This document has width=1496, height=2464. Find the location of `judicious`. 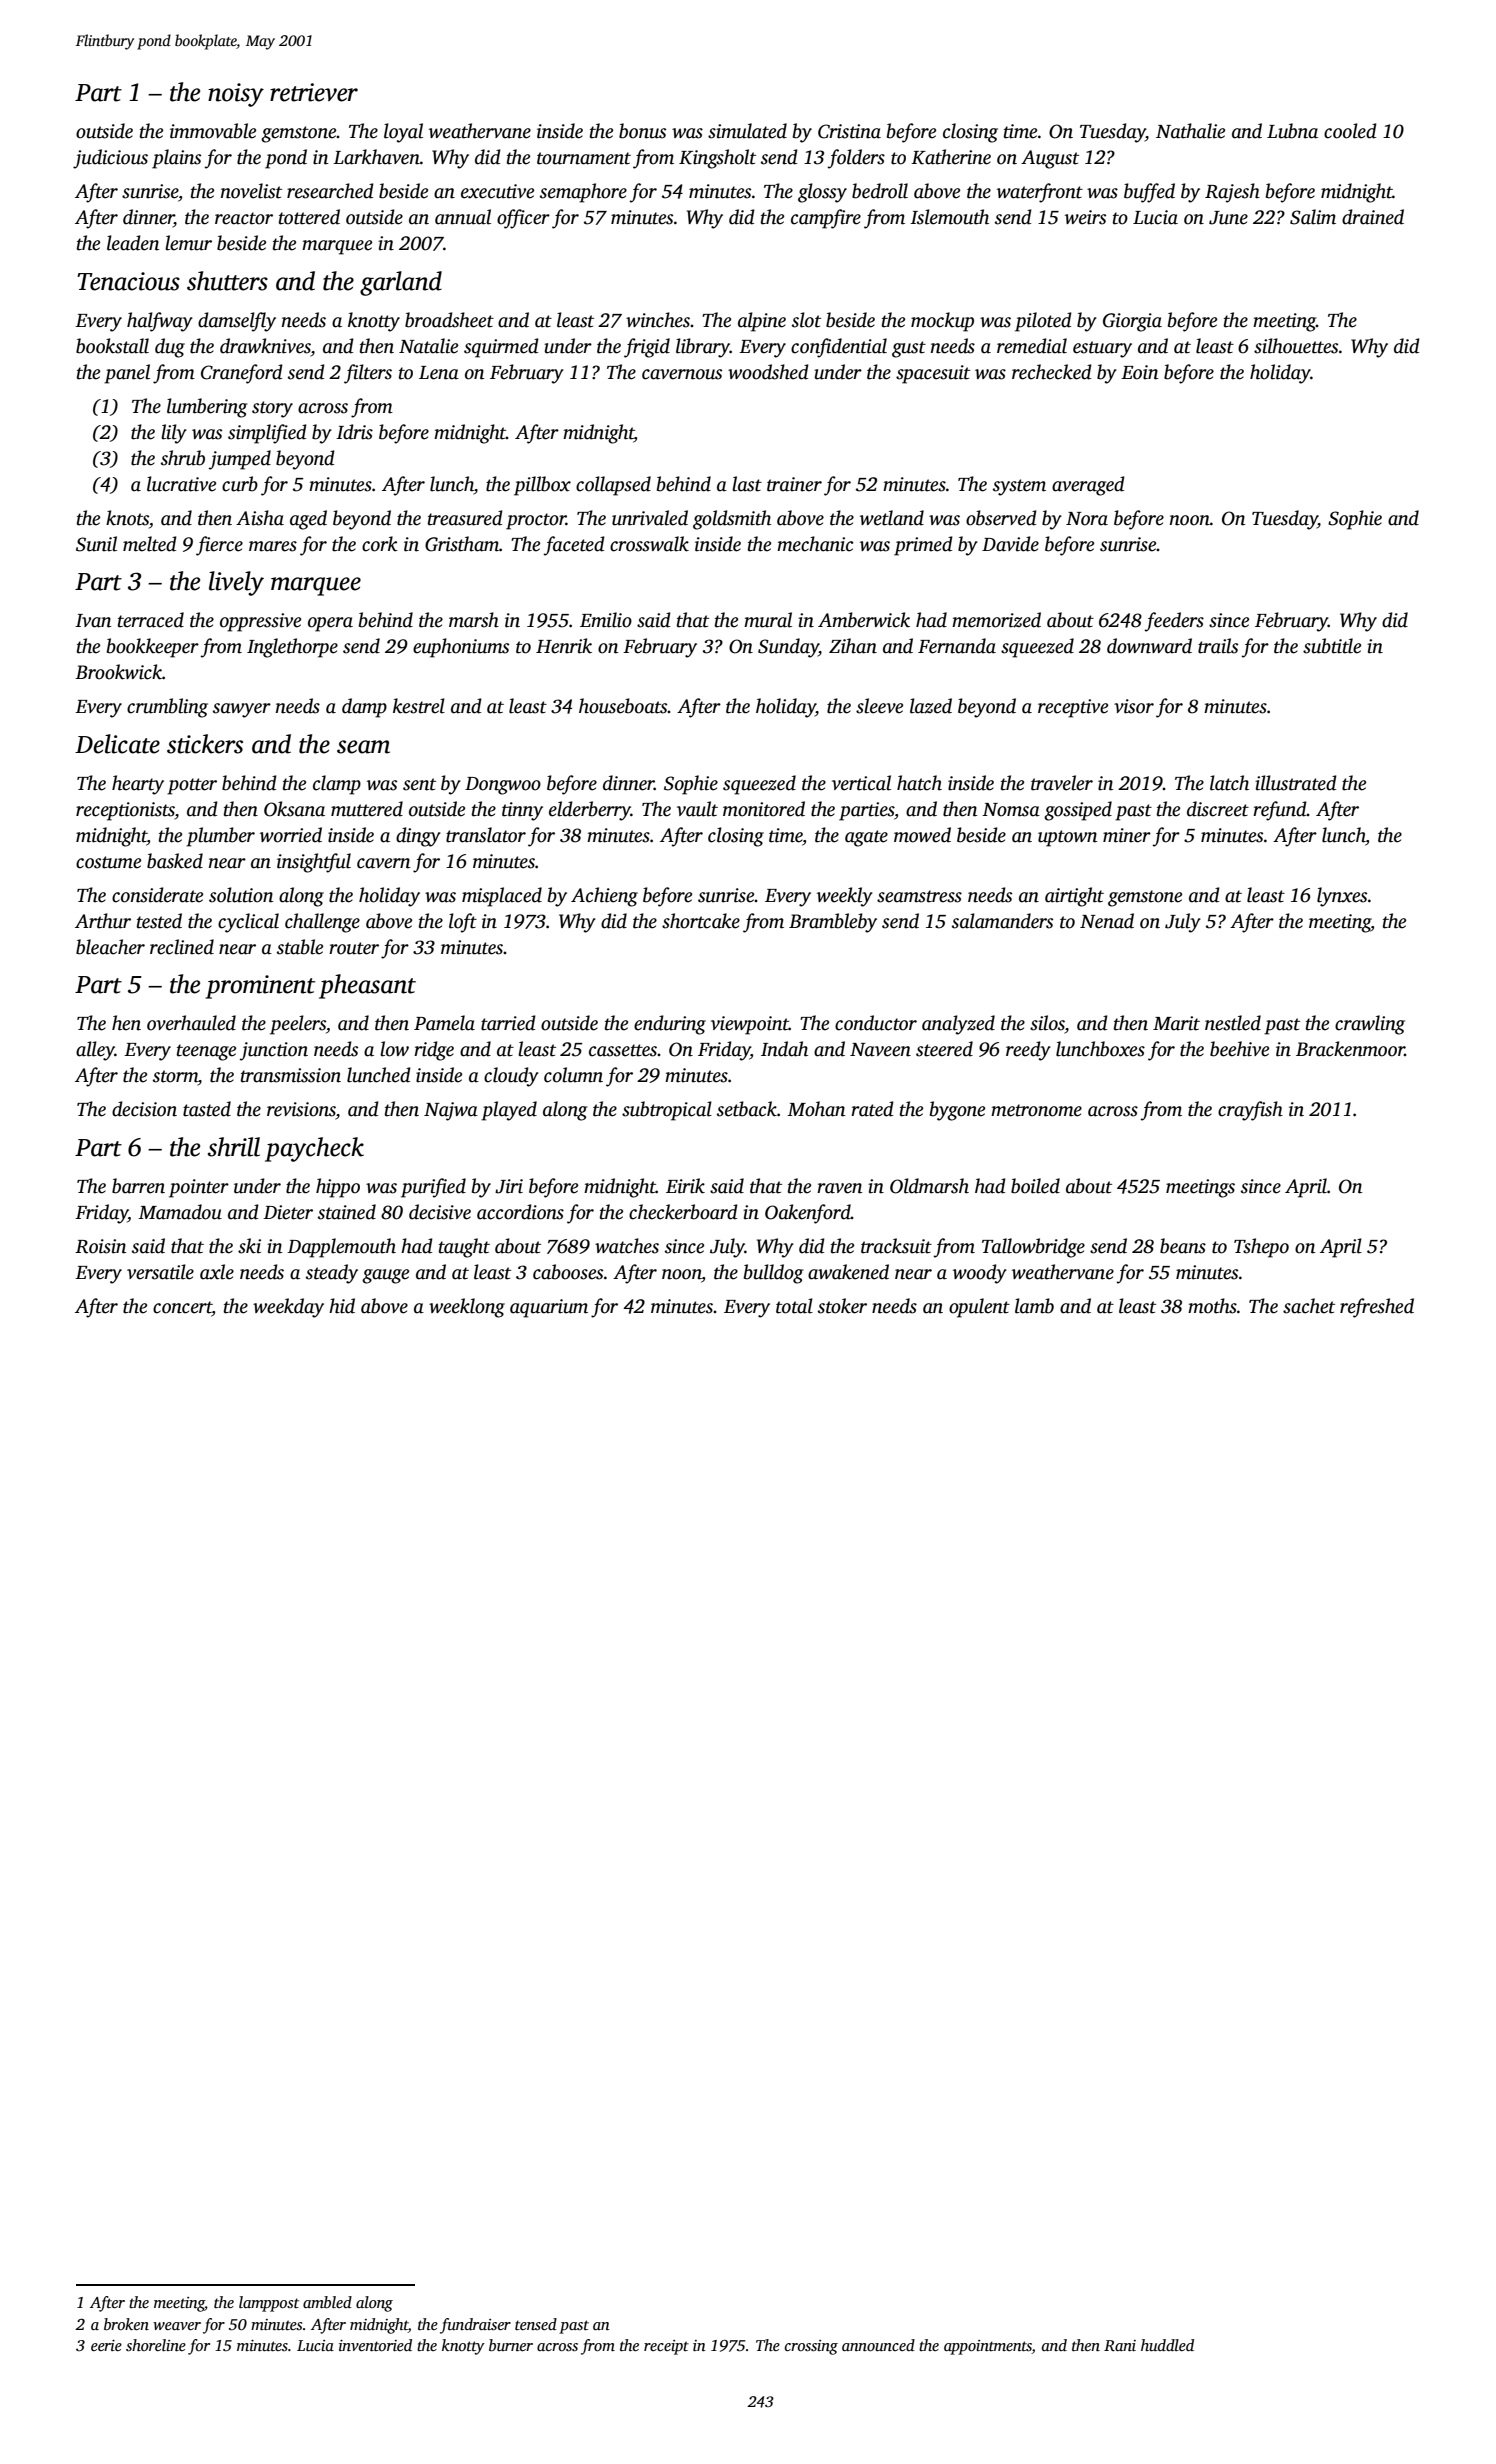

judicious is located at coordinates (110, 159).
